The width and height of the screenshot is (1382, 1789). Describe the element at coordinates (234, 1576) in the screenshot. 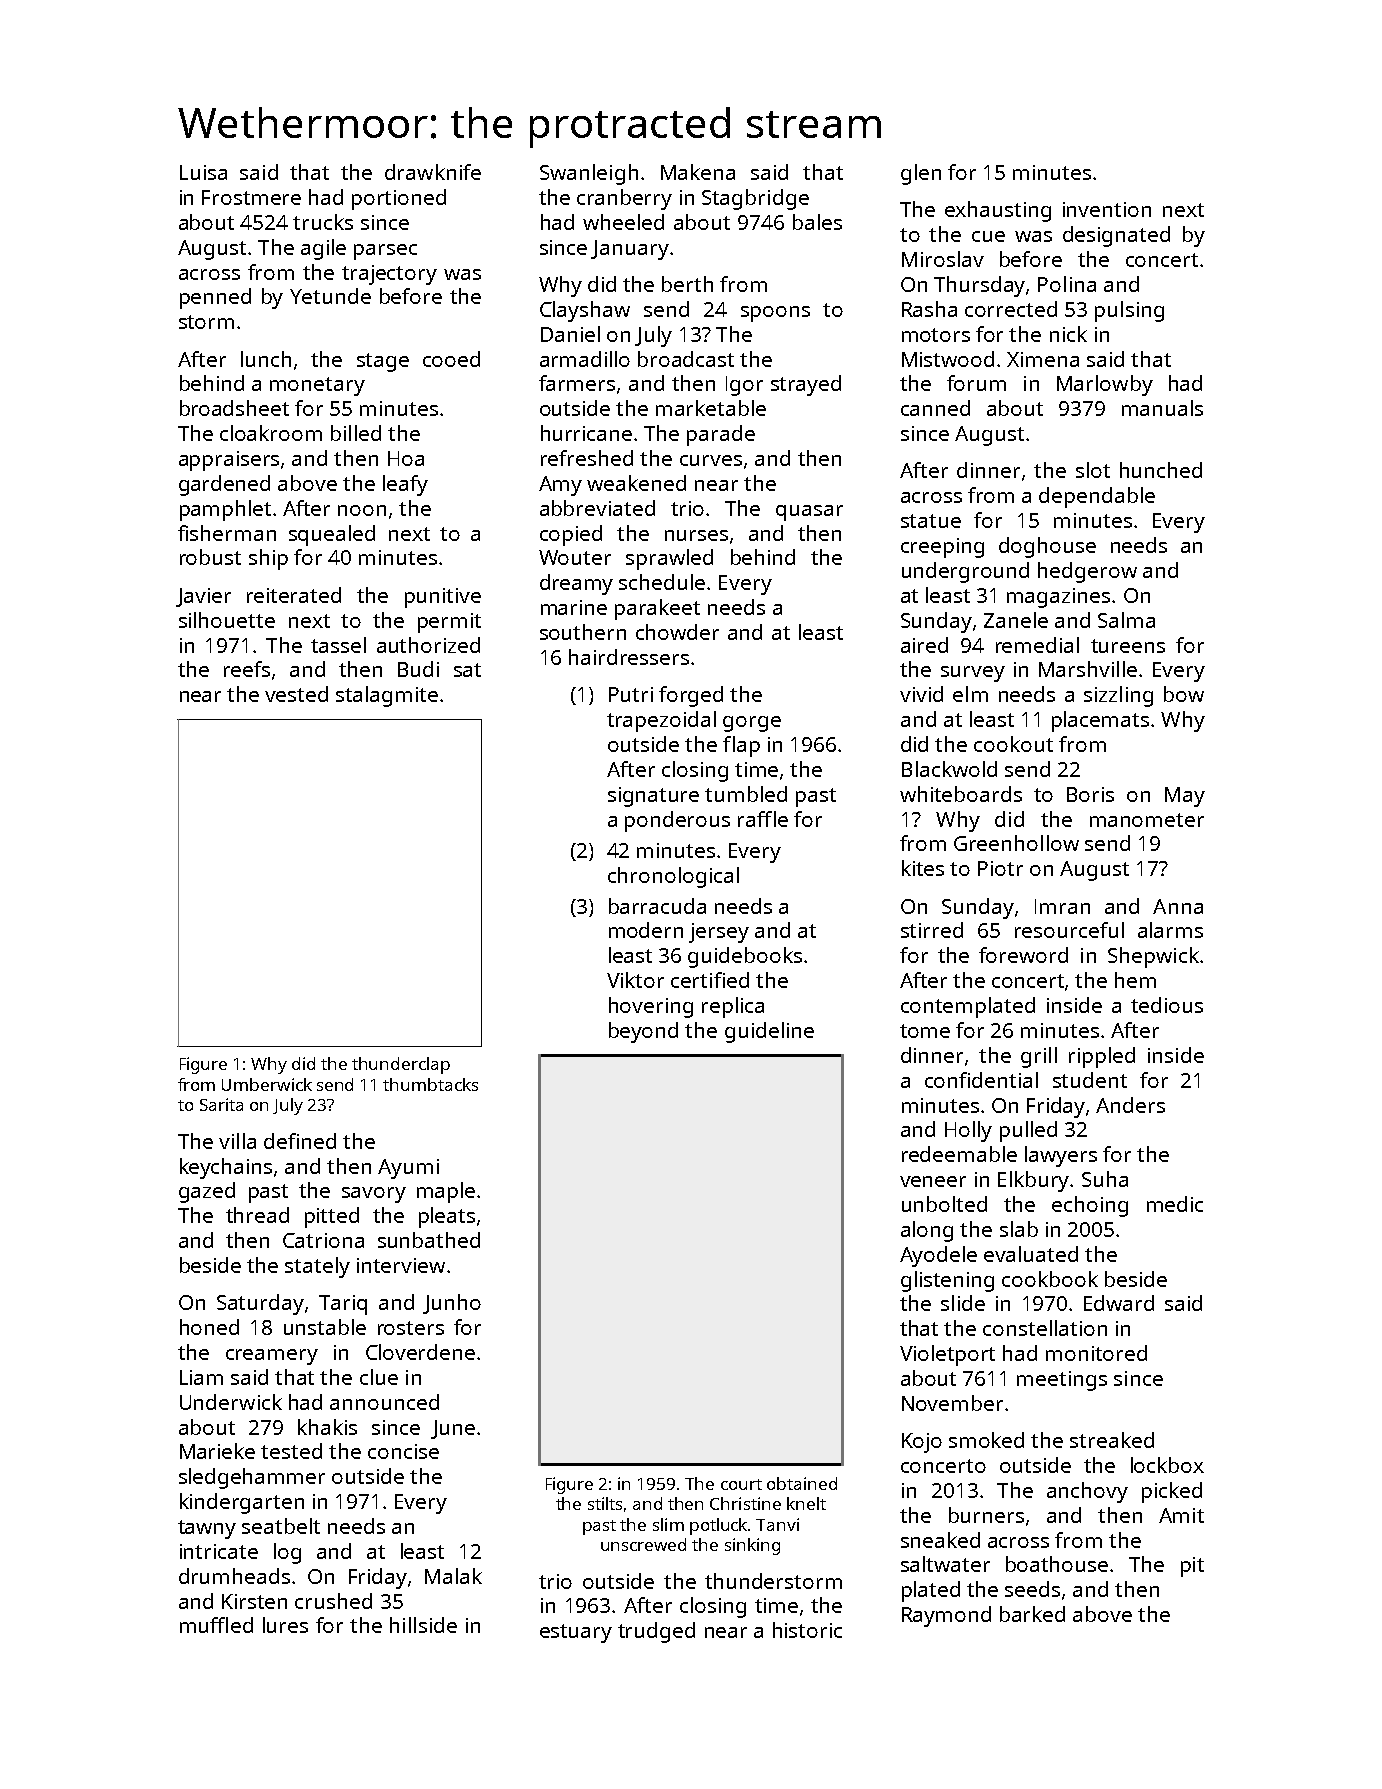

I see `drumheads` at that location.
